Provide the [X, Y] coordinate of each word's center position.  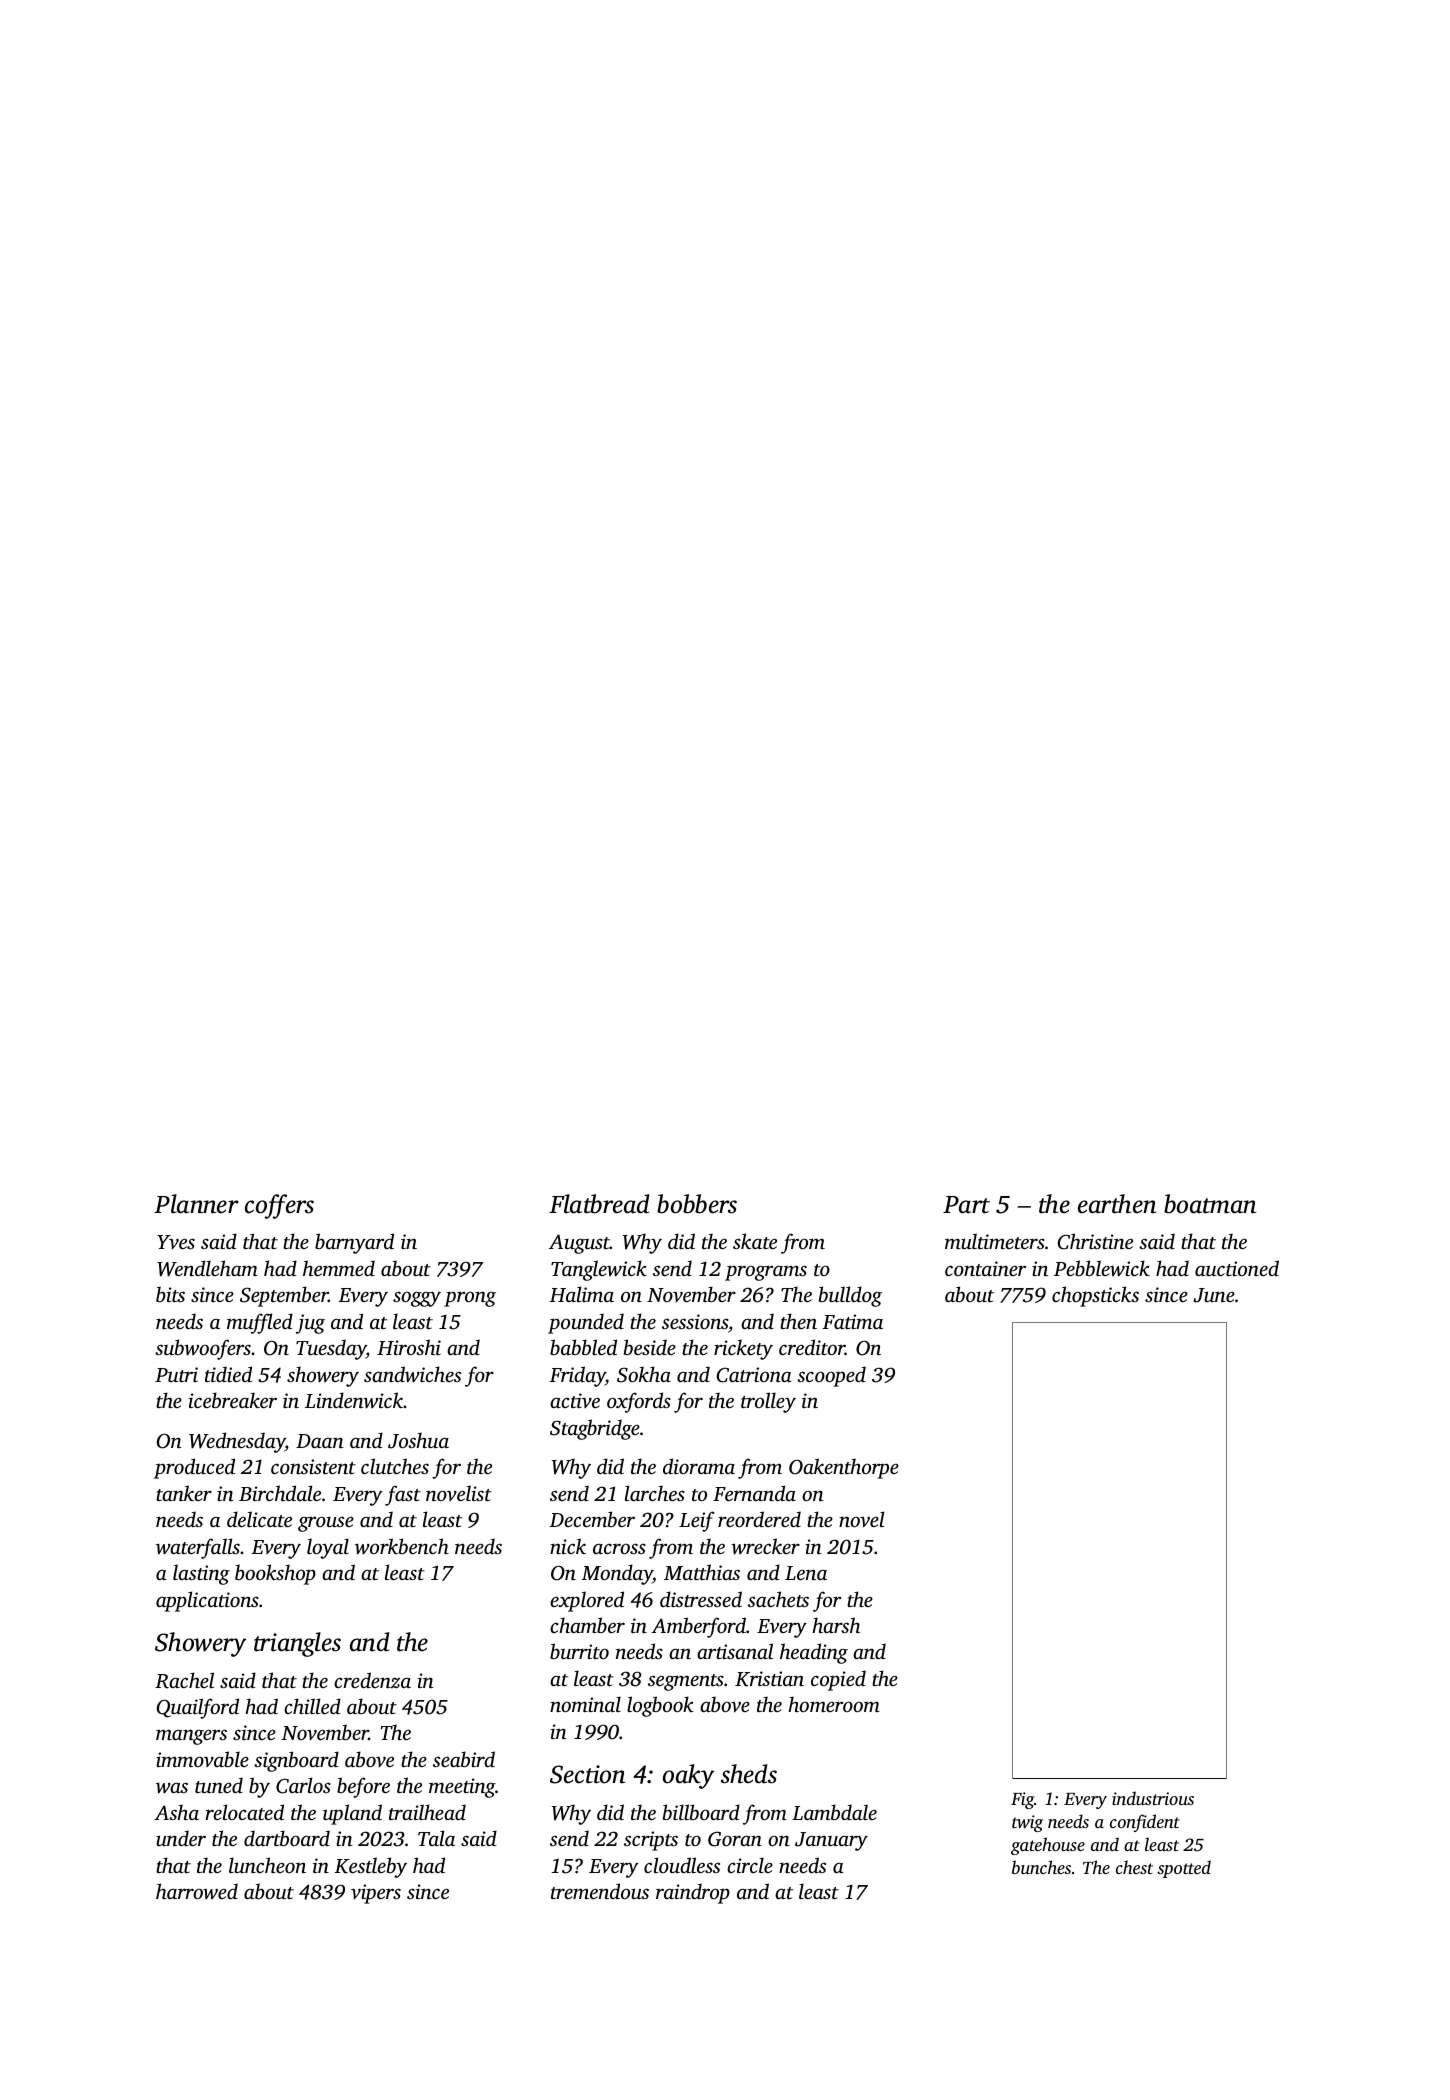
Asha [176, 1812]
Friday [577, 1376]
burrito [579, 1651]
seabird [464, 1759]
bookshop [275, 1574]
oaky [688, 1776]
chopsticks [1095, 1296]
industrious [1153, 1798]
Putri [176, 1374]
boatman [1210, 1204]
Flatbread [599, 1204]
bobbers [697, 1204]
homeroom [834, 1704]
